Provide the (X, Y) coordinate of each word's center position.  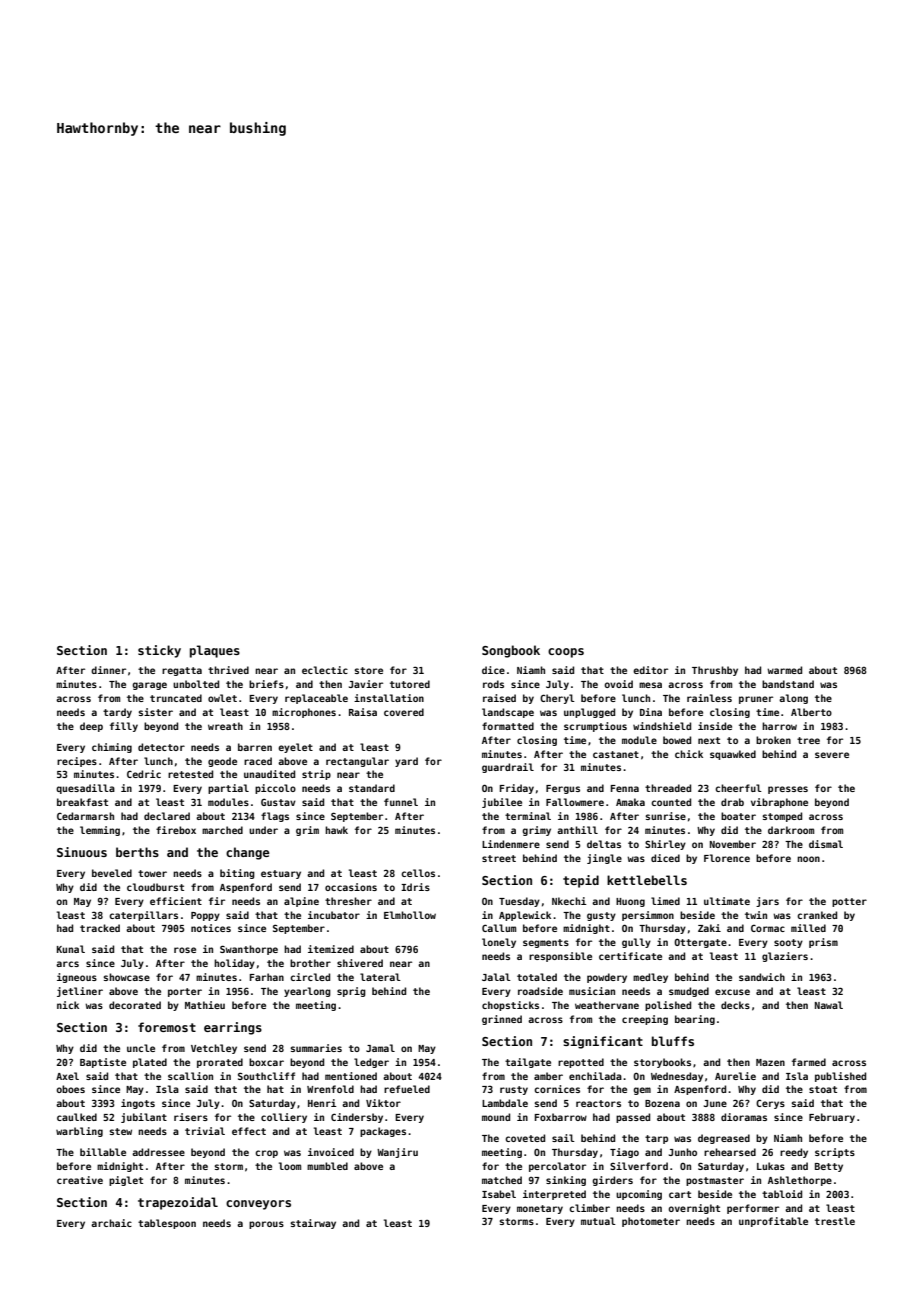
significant (603, 1042)
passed (633, 1118)
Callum (499, 928)
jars (767, 902)
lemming (100, 831)
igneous (77, 978)
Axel (67, 1076)
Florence (727, 858)
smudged (689, 992)
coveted (525, 1138)
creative (80, 1180)
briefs (266, 684)
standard (372, 788)
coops (566, 653)
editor (650, 670)
